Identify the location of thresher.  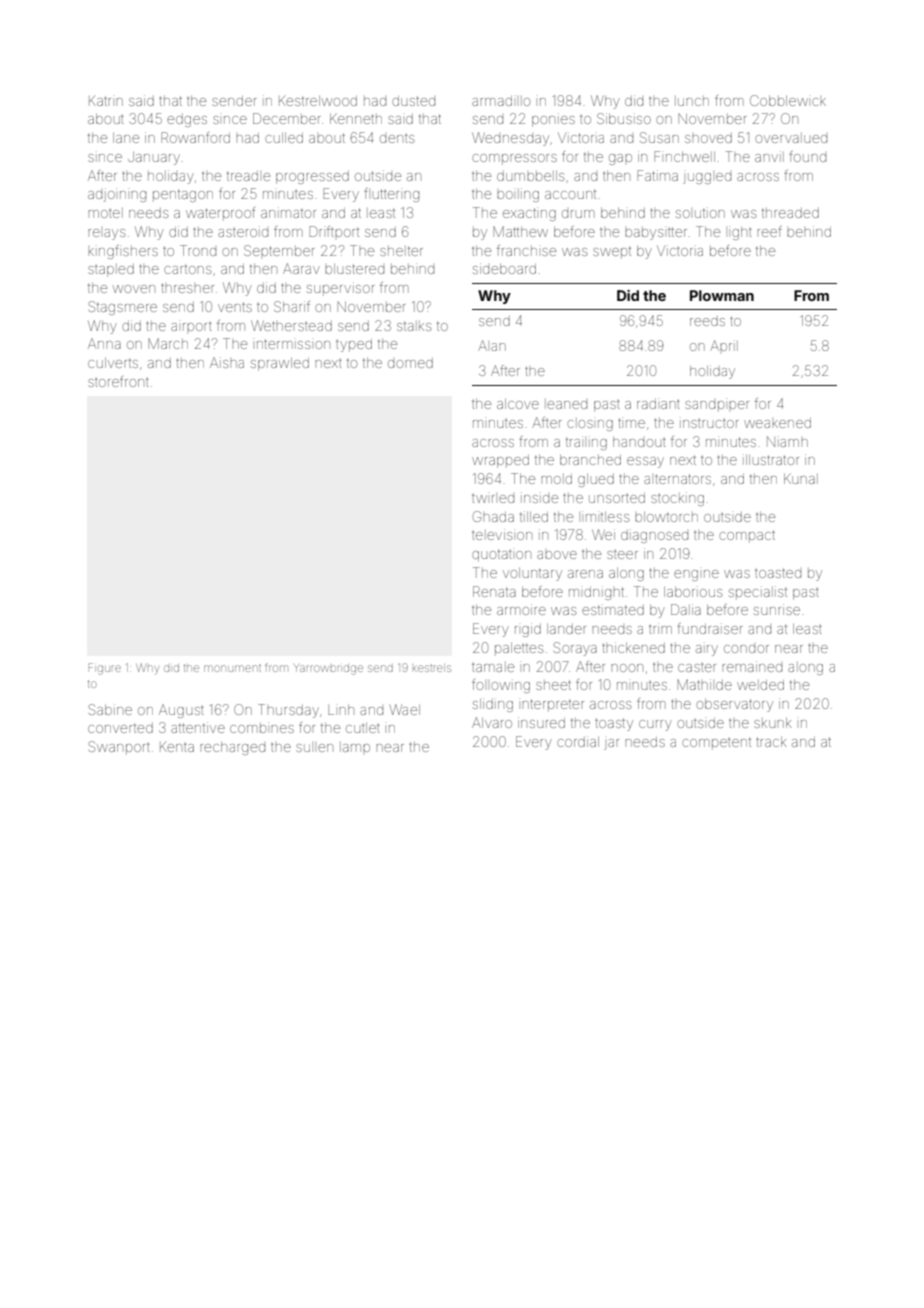
(187, 288).
